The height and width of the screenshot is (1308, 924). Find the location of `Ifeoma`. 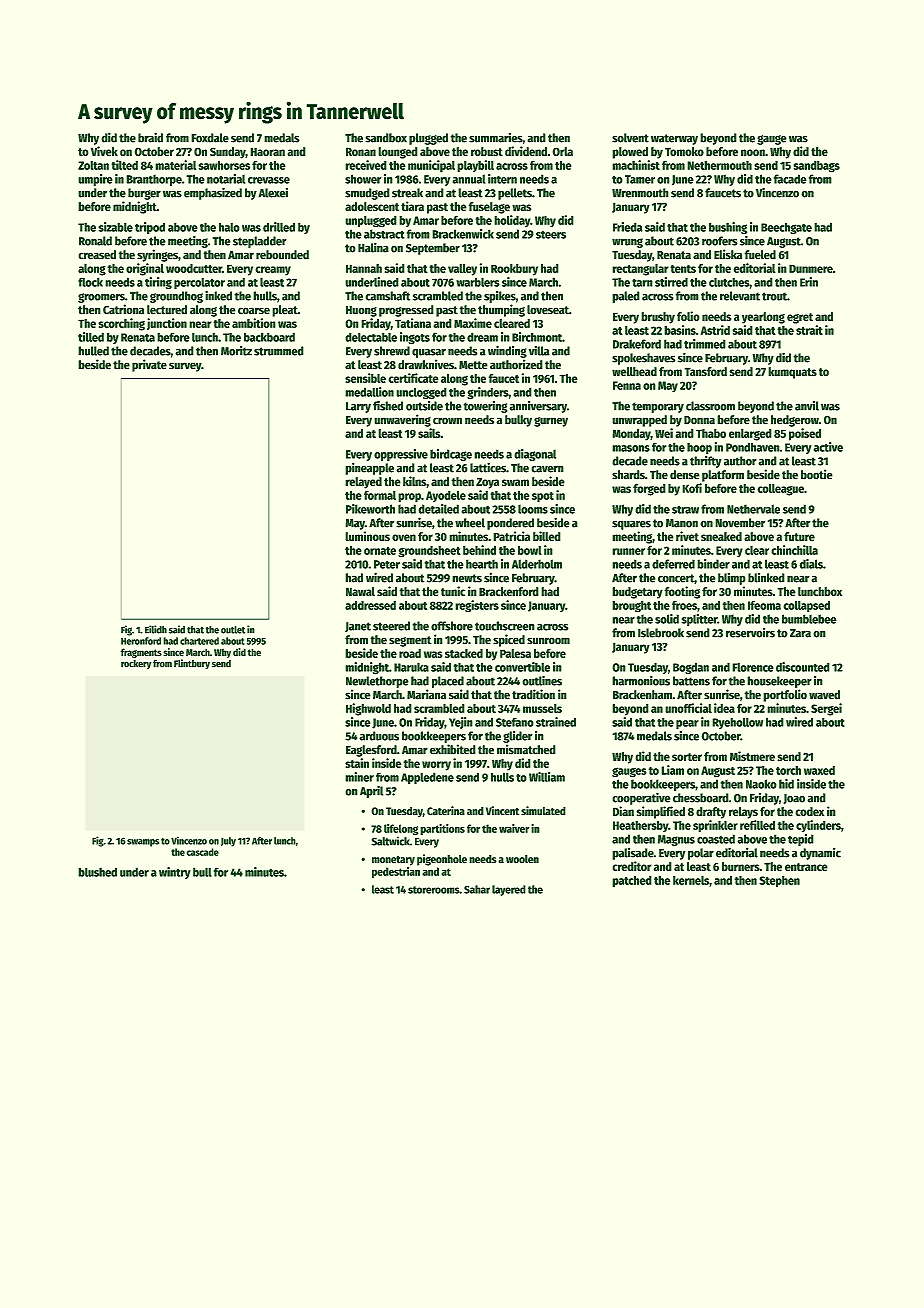

Ifeoma is located at coordinates (764, 605).
